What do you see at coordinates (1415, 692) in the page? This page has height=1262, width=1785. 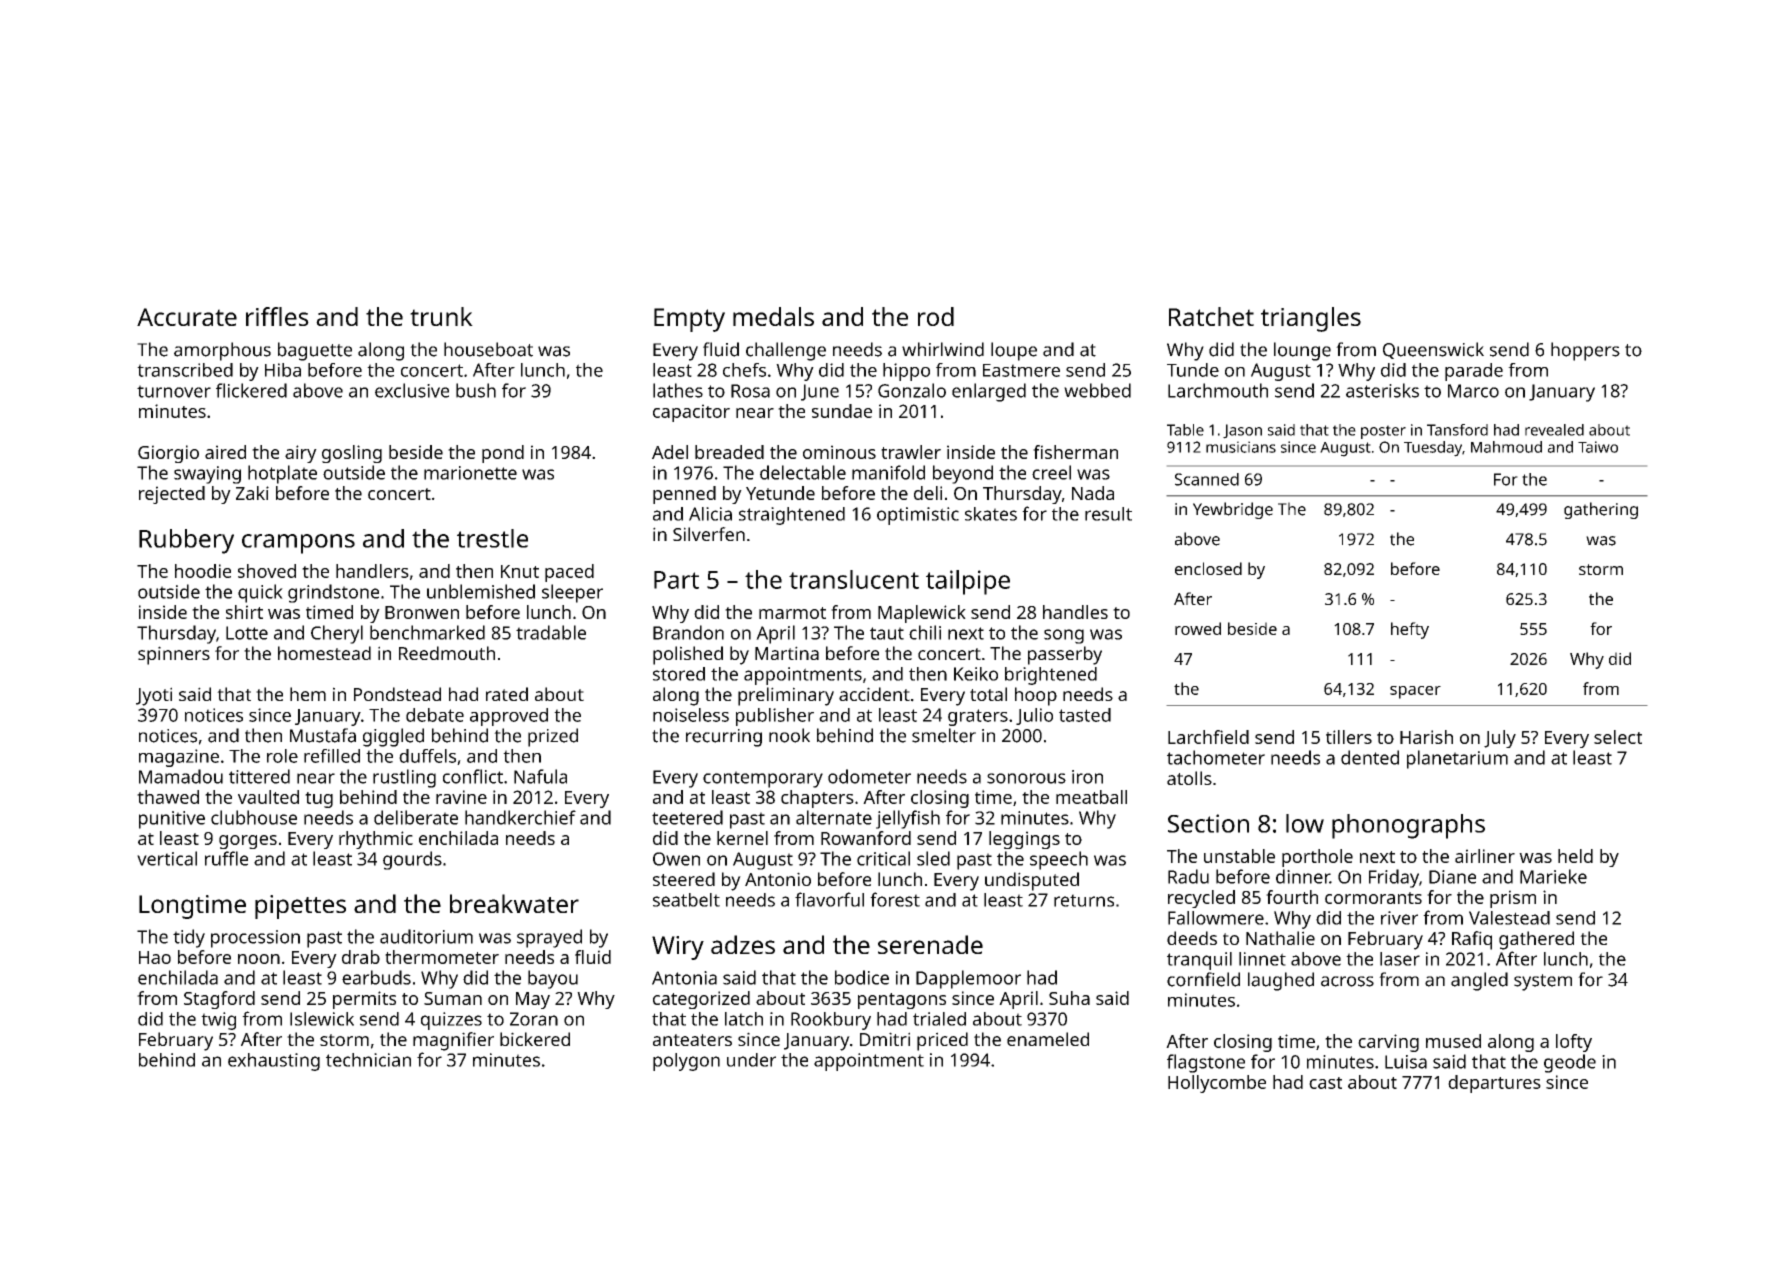 I see `spacer` at bounding box center [1415, 692].
